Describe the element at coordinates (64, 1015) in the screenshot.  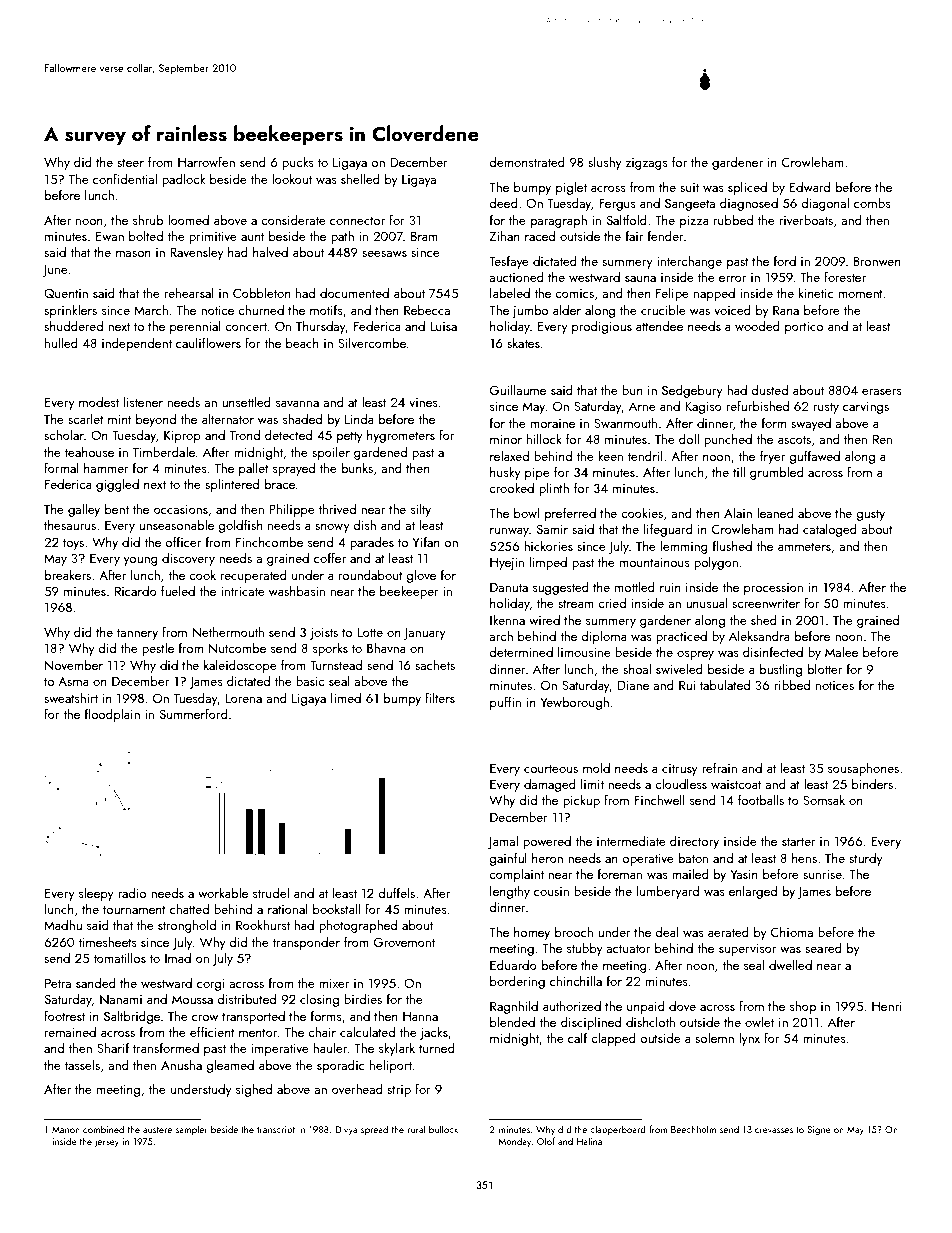
I see `footrest` at that location.
